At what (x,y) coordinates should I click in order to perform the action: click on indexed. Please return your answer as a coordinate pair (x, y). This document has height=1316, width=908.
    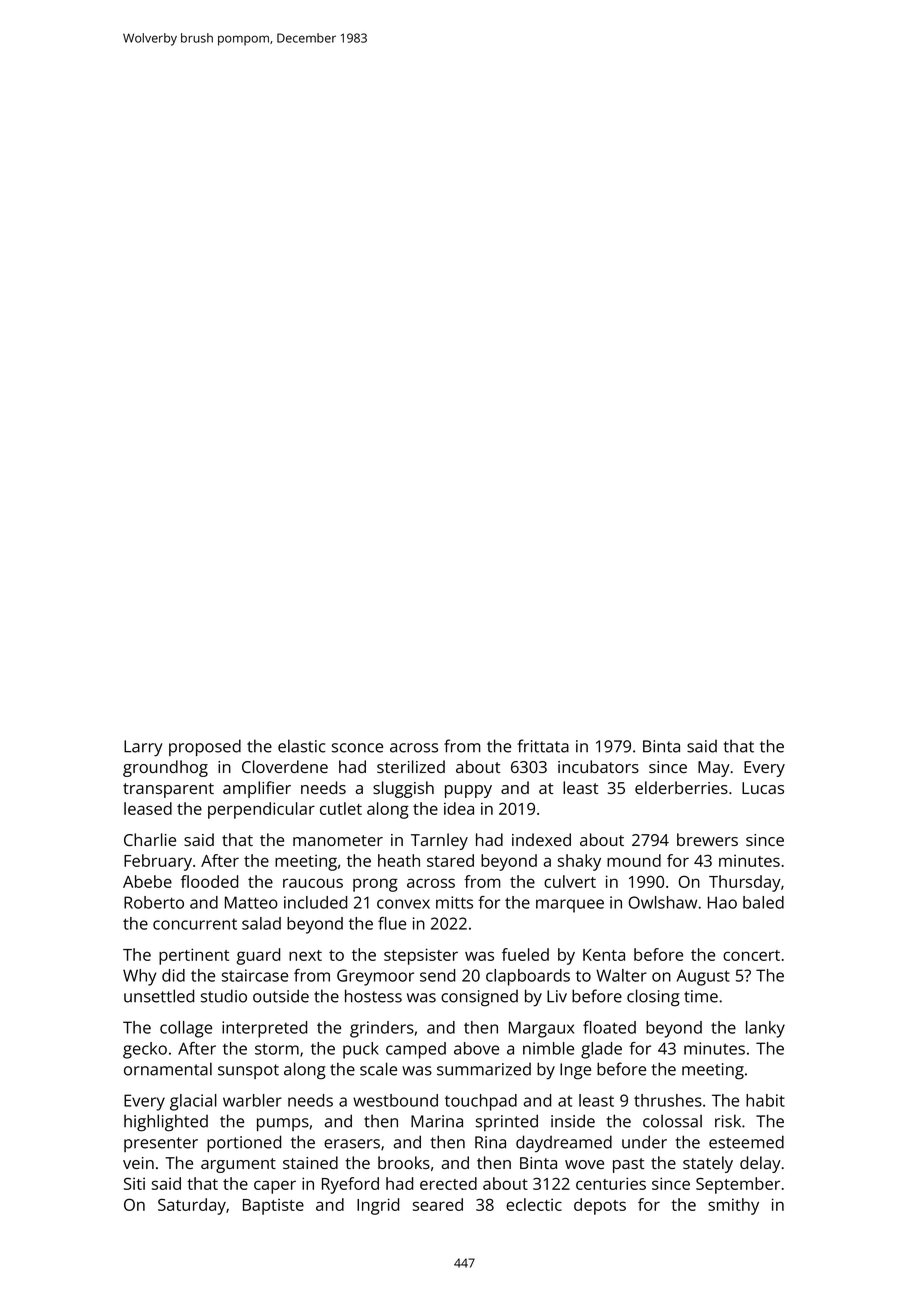
    Looking at the image, I should click on (541, 839).
